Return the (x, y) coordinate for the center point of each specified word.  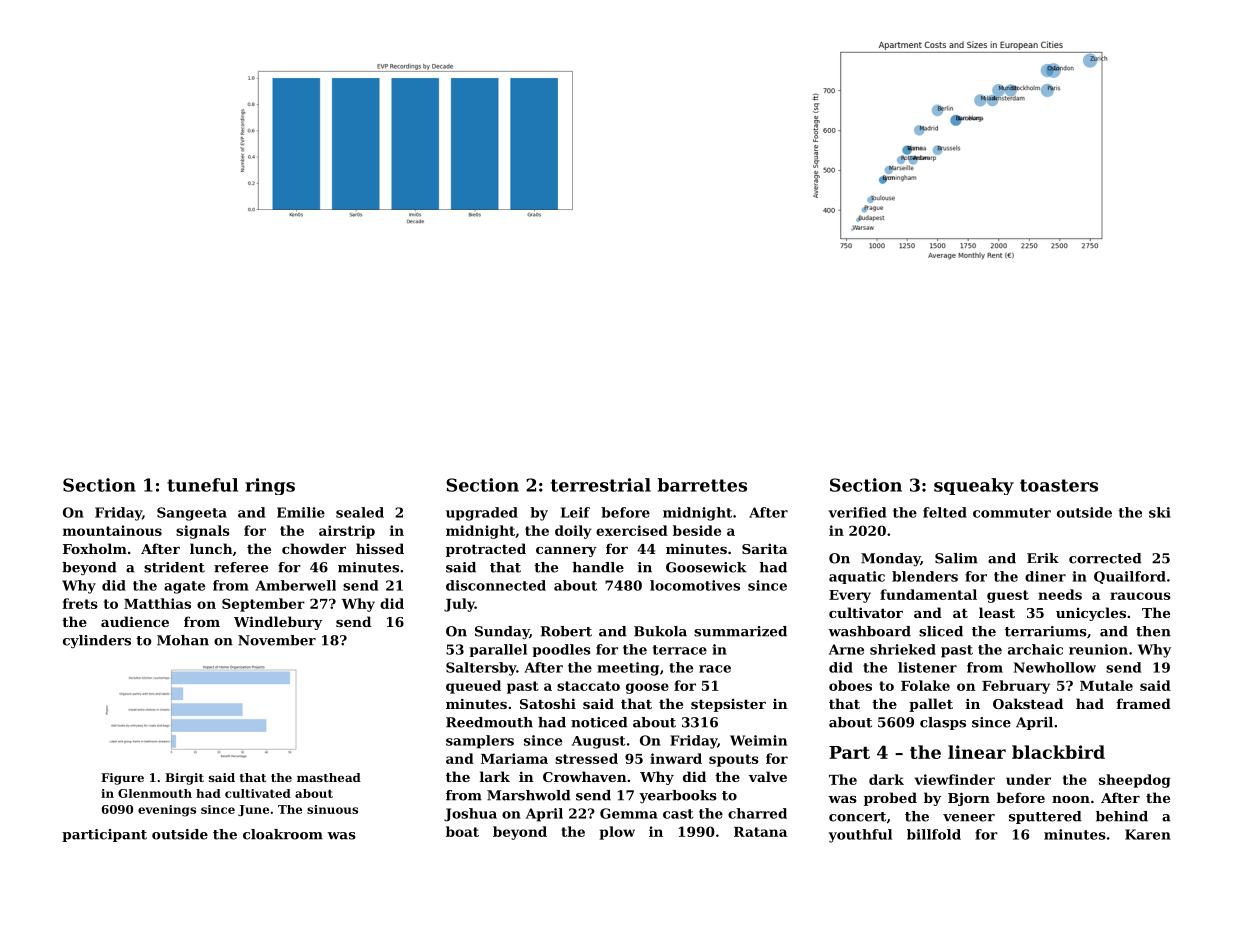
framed (1144, 703)
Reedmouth (489, 722)
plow (617, 833)
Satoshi (548, 703)
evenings (167, 811)
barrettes (702, 485)
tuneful (202, 485)
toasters (1059, 485)
